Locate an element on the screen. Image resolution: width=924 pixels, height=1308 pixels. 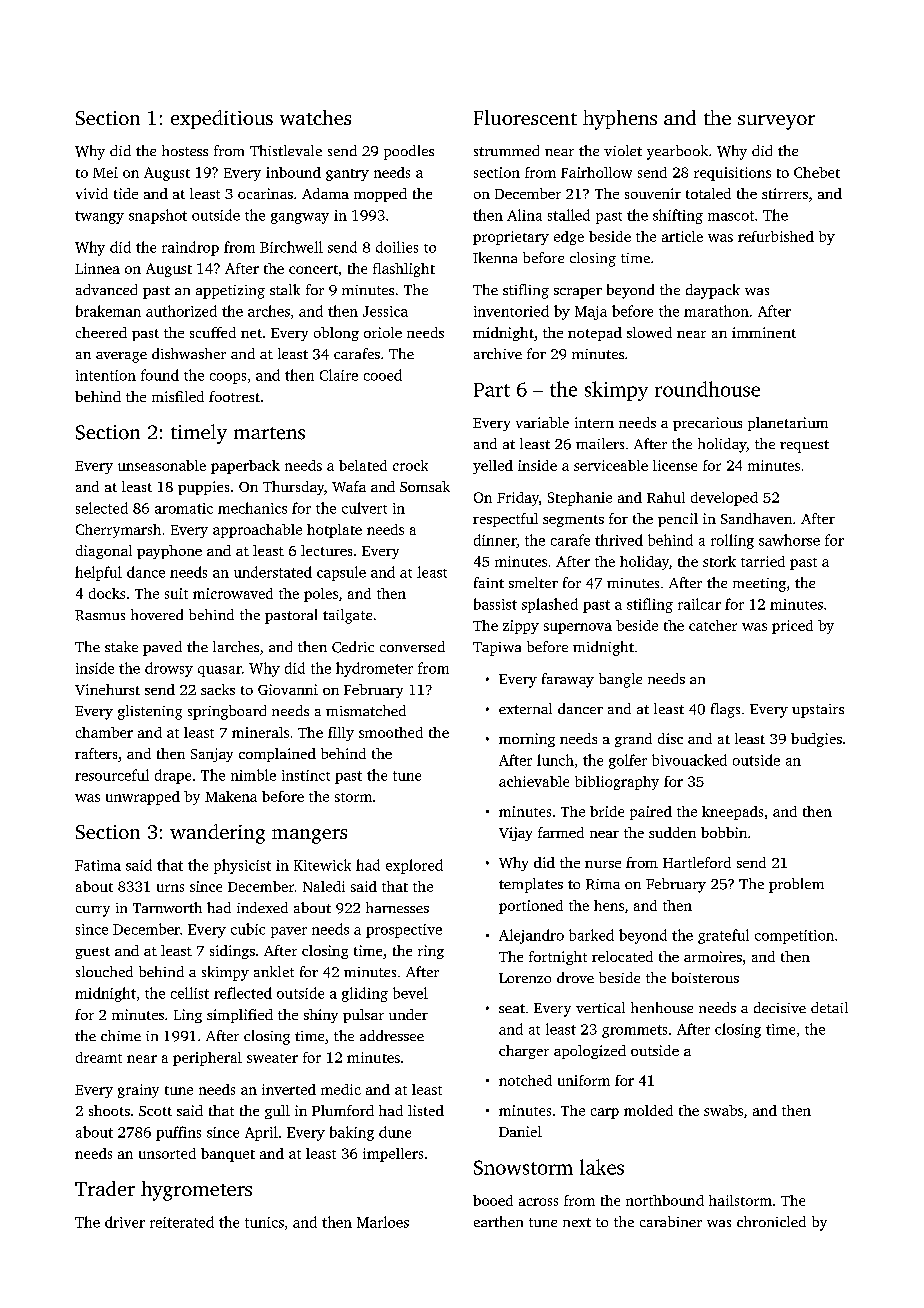
Maja is located at coordinates (591, 313).
